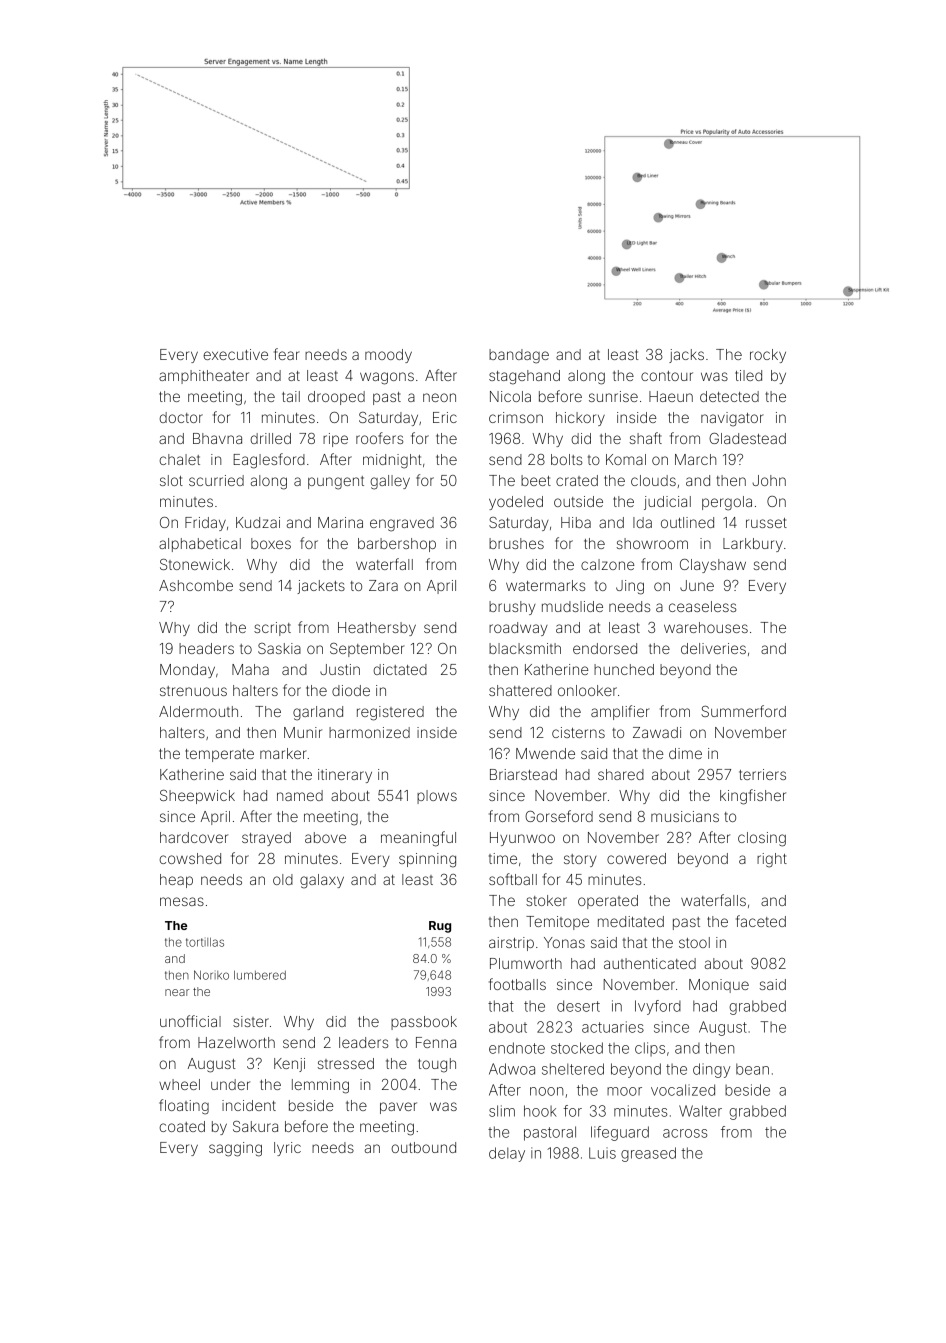 The image size is (946, 1343). I want to click on terriers, so click(762, 774).
